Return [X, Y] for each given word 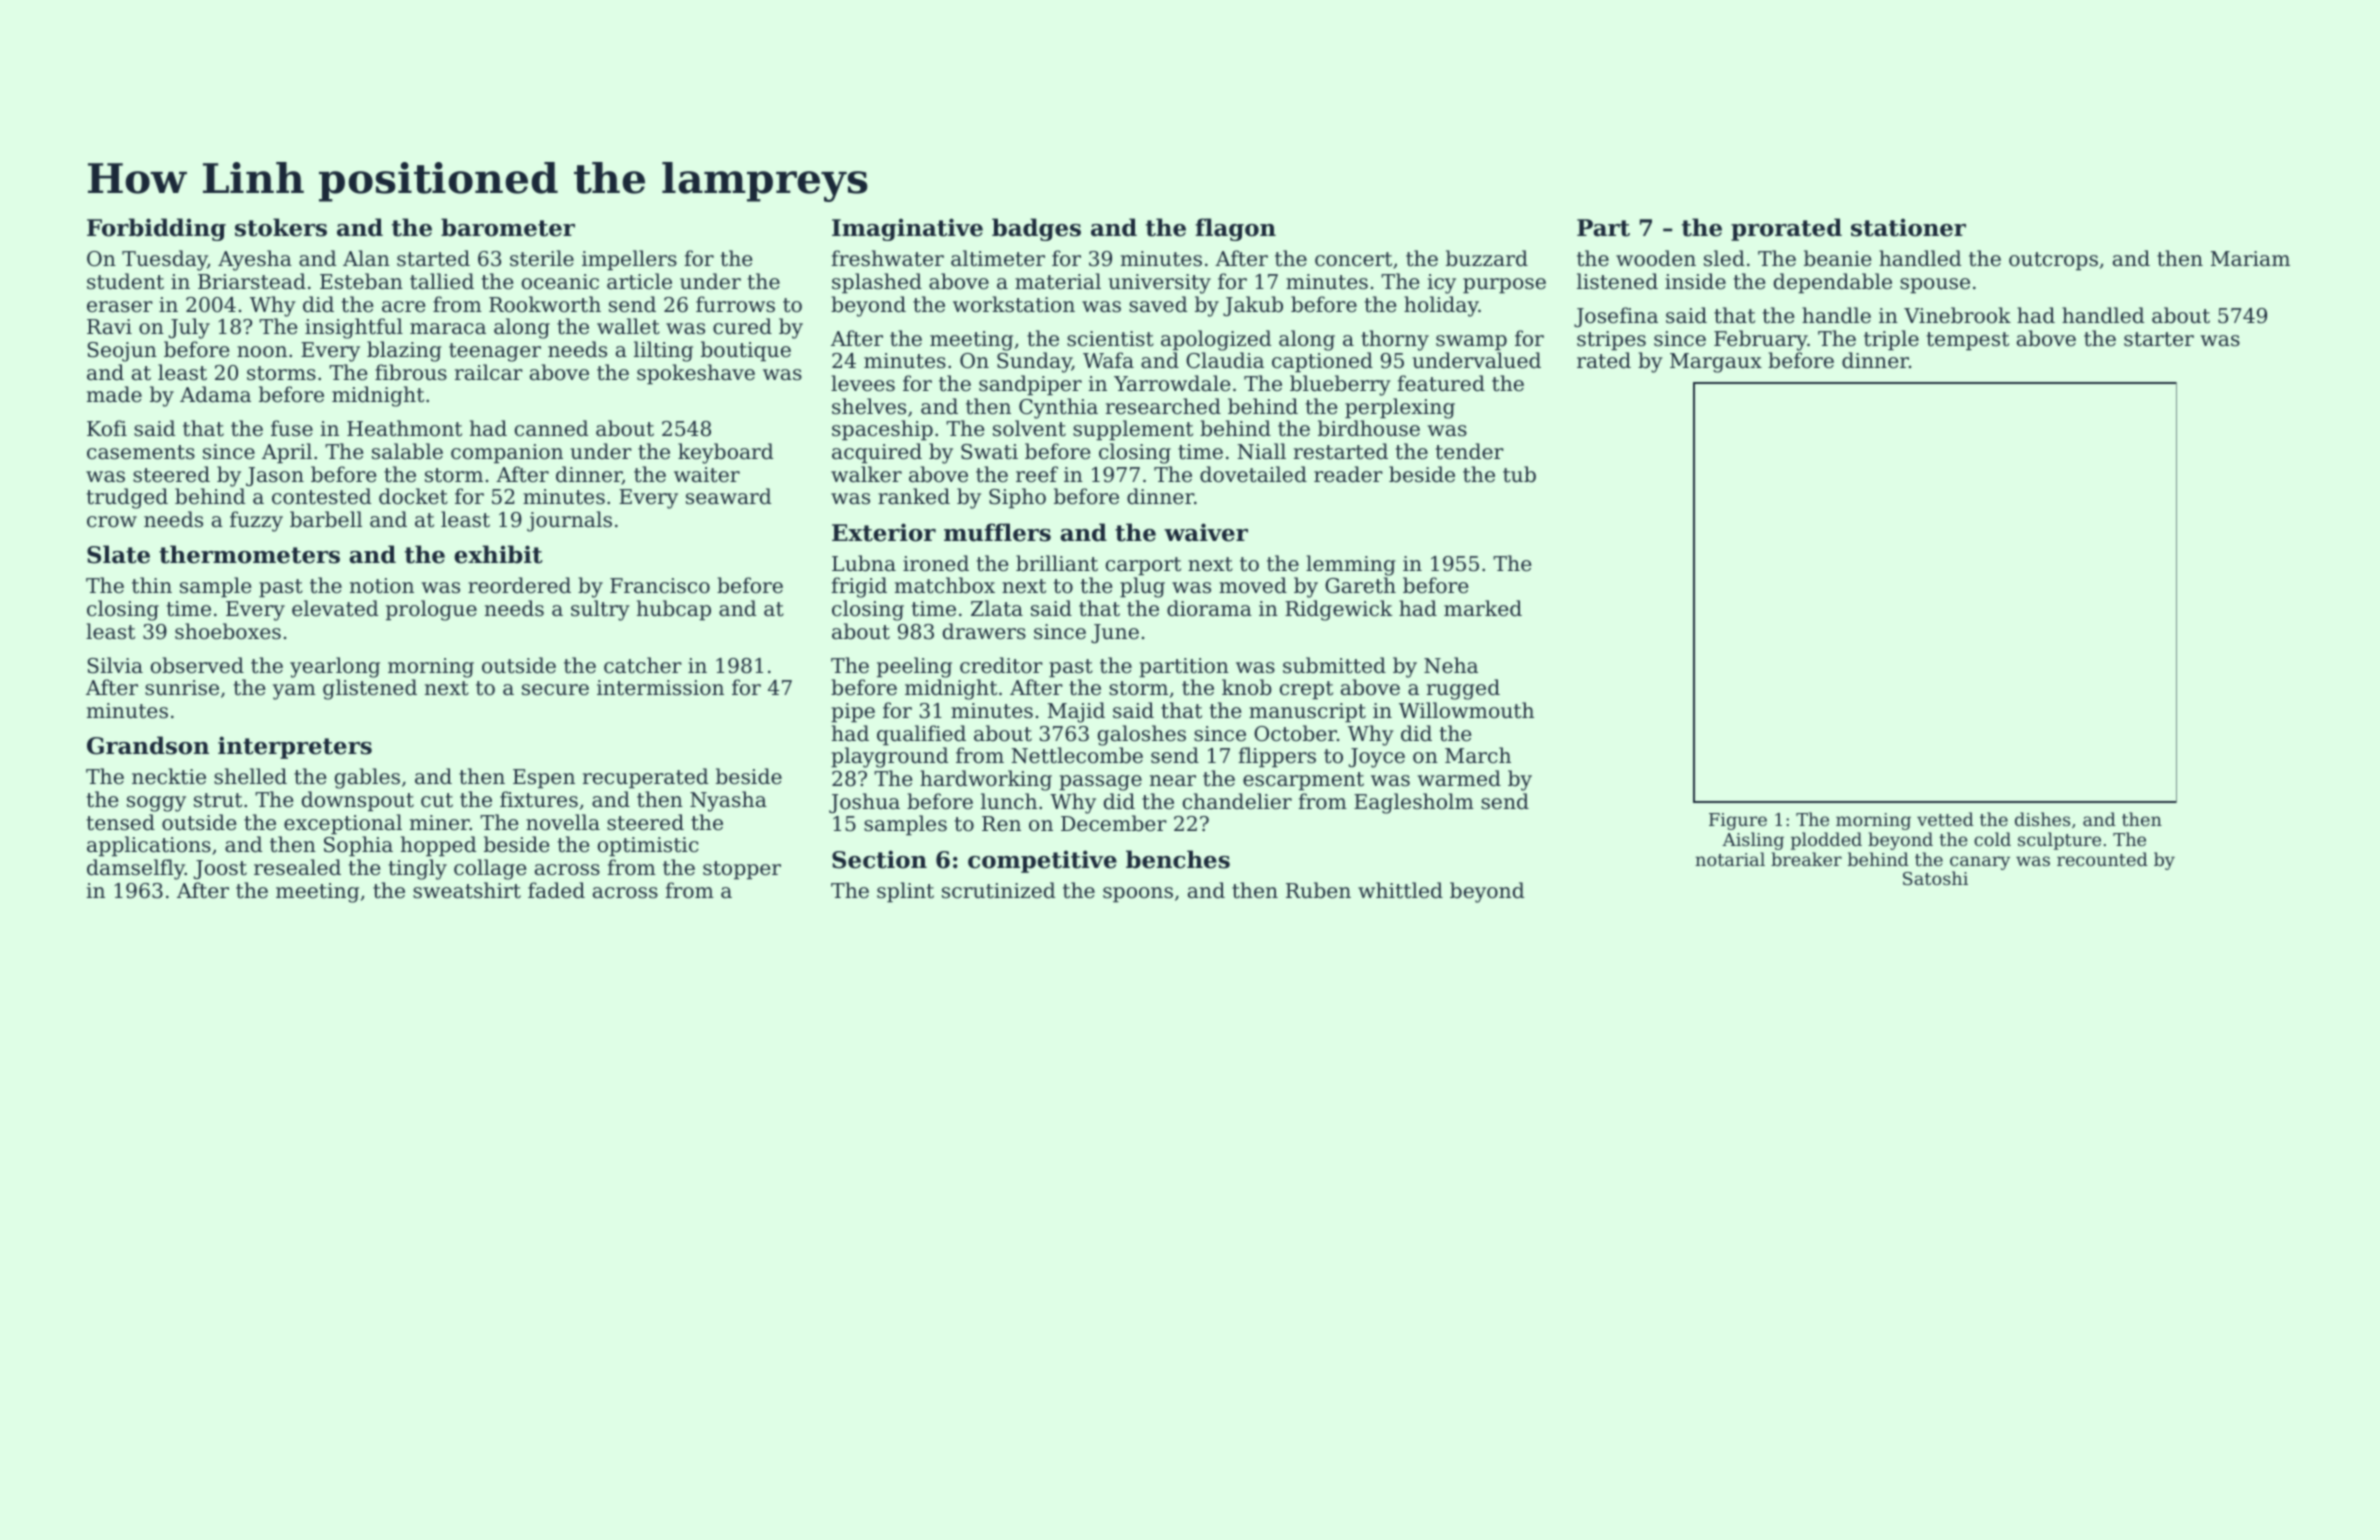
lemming [1351, 565]
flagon [1235, 229]
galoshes [1142, 735]
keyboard [725, 453]
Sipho [1017, 498]
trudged [127, 498]
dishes [2042, 819]
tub [1519, 474]
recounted [2102, 859]
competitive [1042, 861]
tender [1470, 451]
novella [563, 822]
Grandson [148, 745]
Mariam [2250, 259]
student [125, 281]
